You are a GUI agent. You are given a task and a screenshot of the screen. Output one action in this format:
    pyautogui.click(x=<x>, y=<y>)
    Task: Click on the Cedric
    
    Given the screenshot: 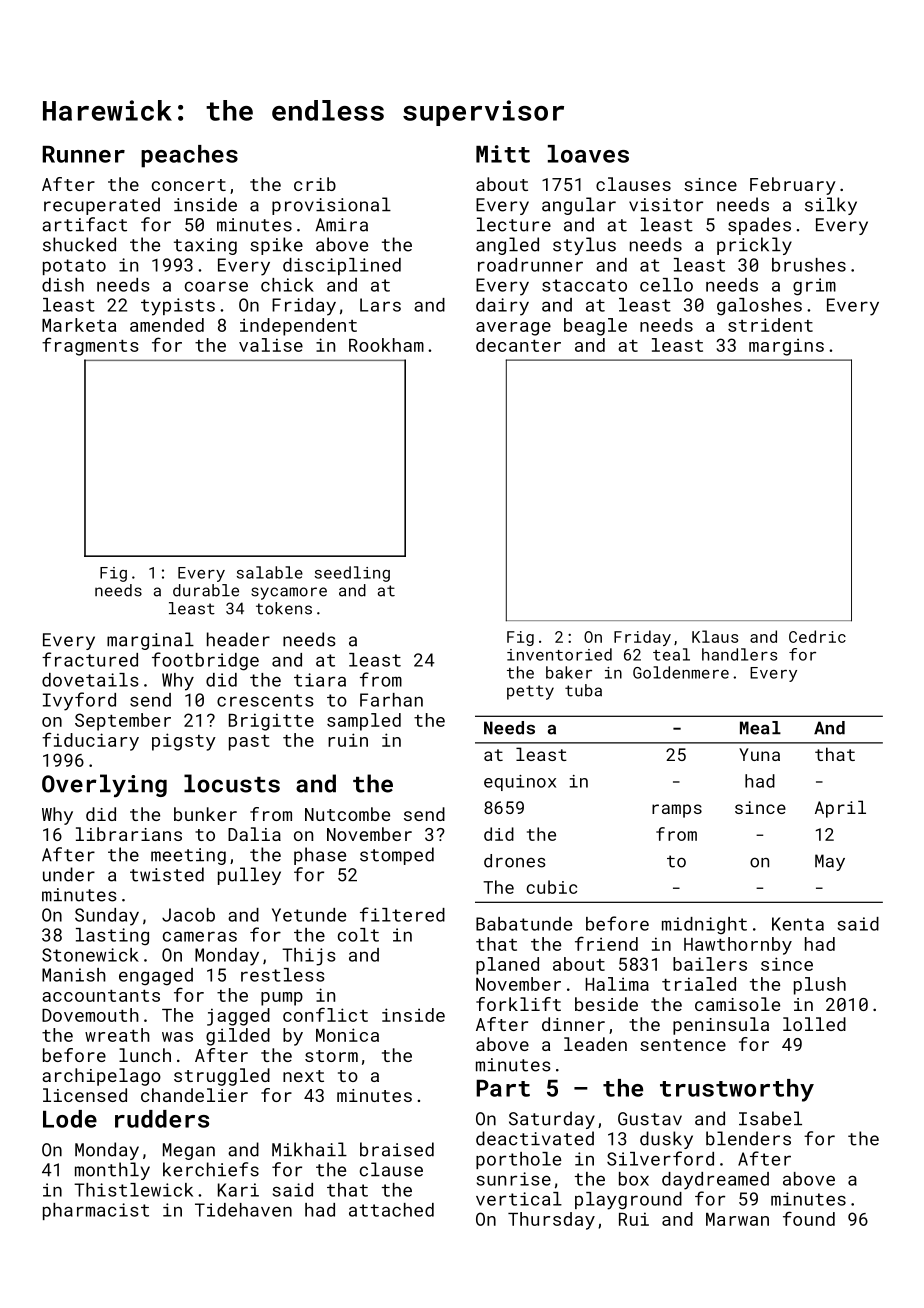 What is the action you would take?
    pyautogui.click(x=817, y=636)
